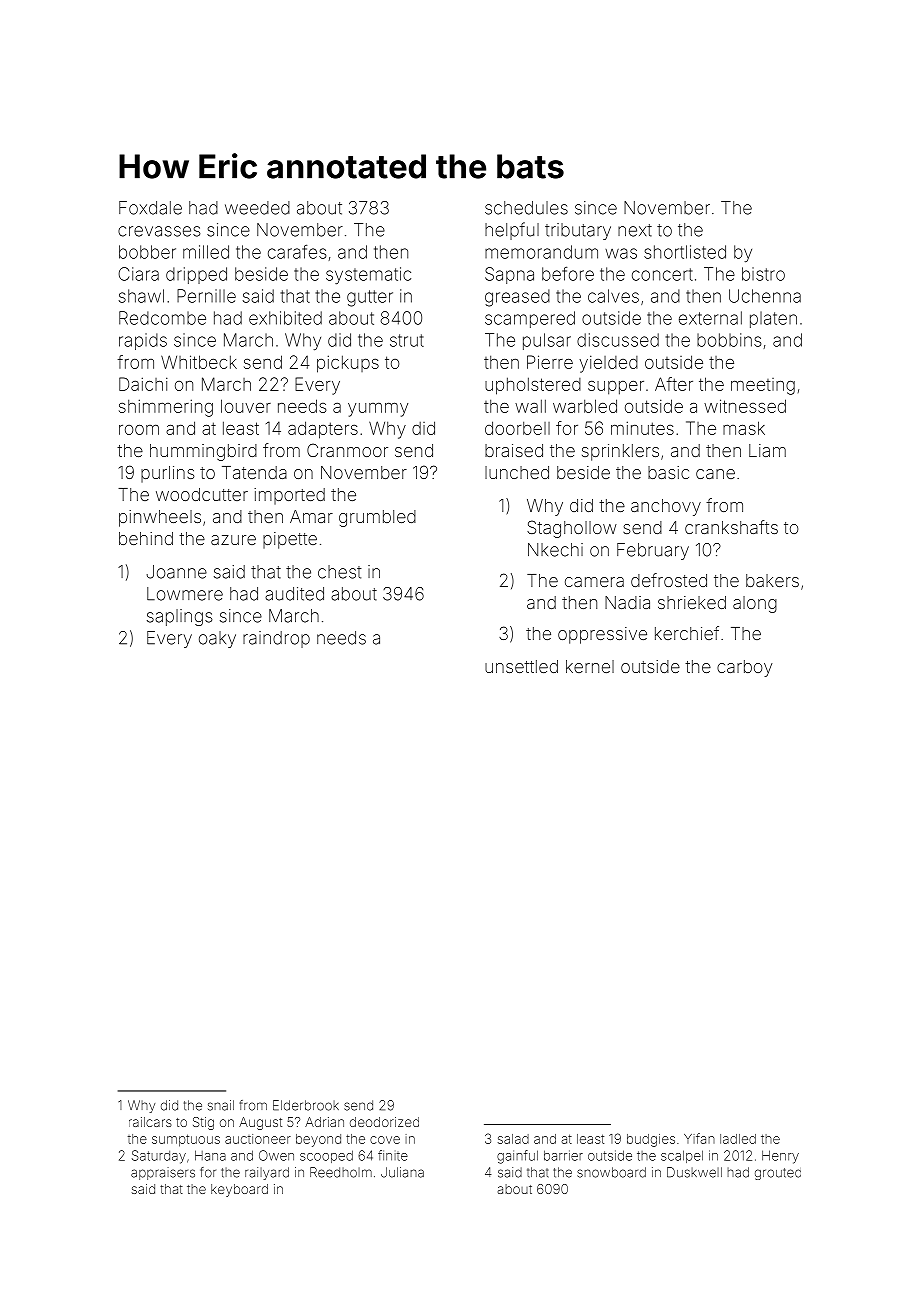 Image resolution: width=924 pixels, height=1314 pixels. What do you see at coordinates (738, 1139) in the image?
I see `ladled` at bounding box center [738, 1139].
